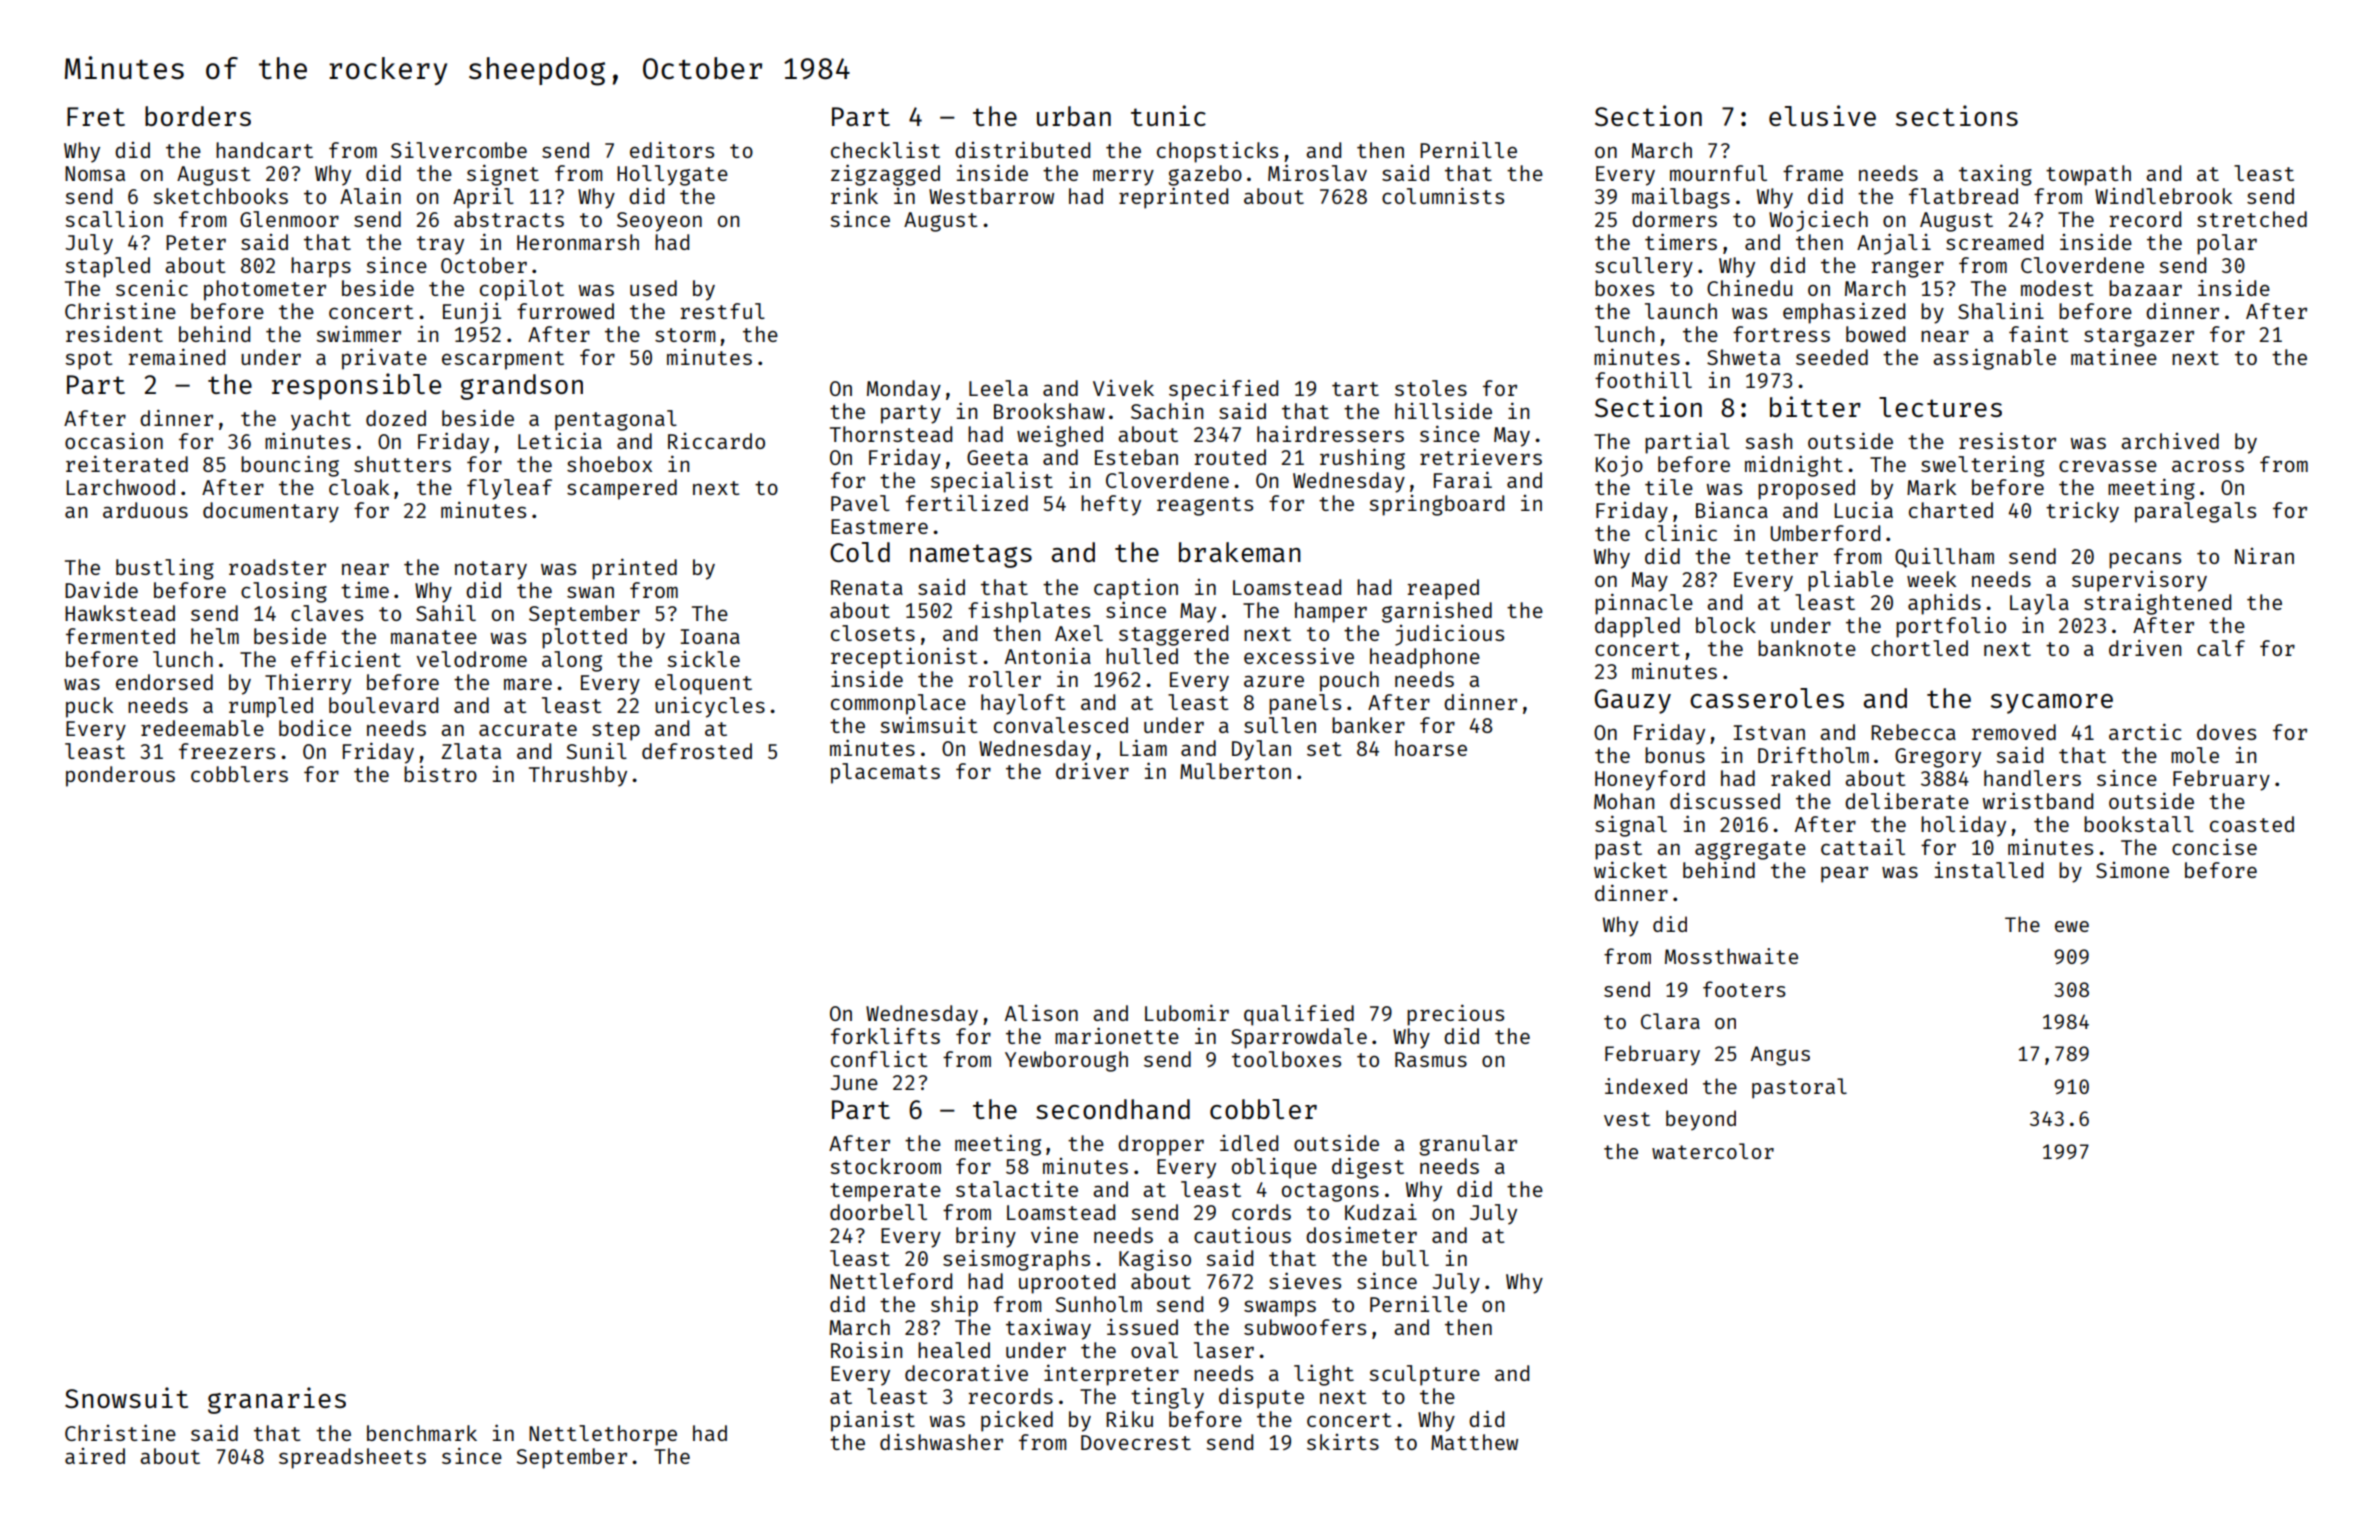 The height and width of the image is (1540, 2380). I want to click on ewe, so click(2072, 926).
